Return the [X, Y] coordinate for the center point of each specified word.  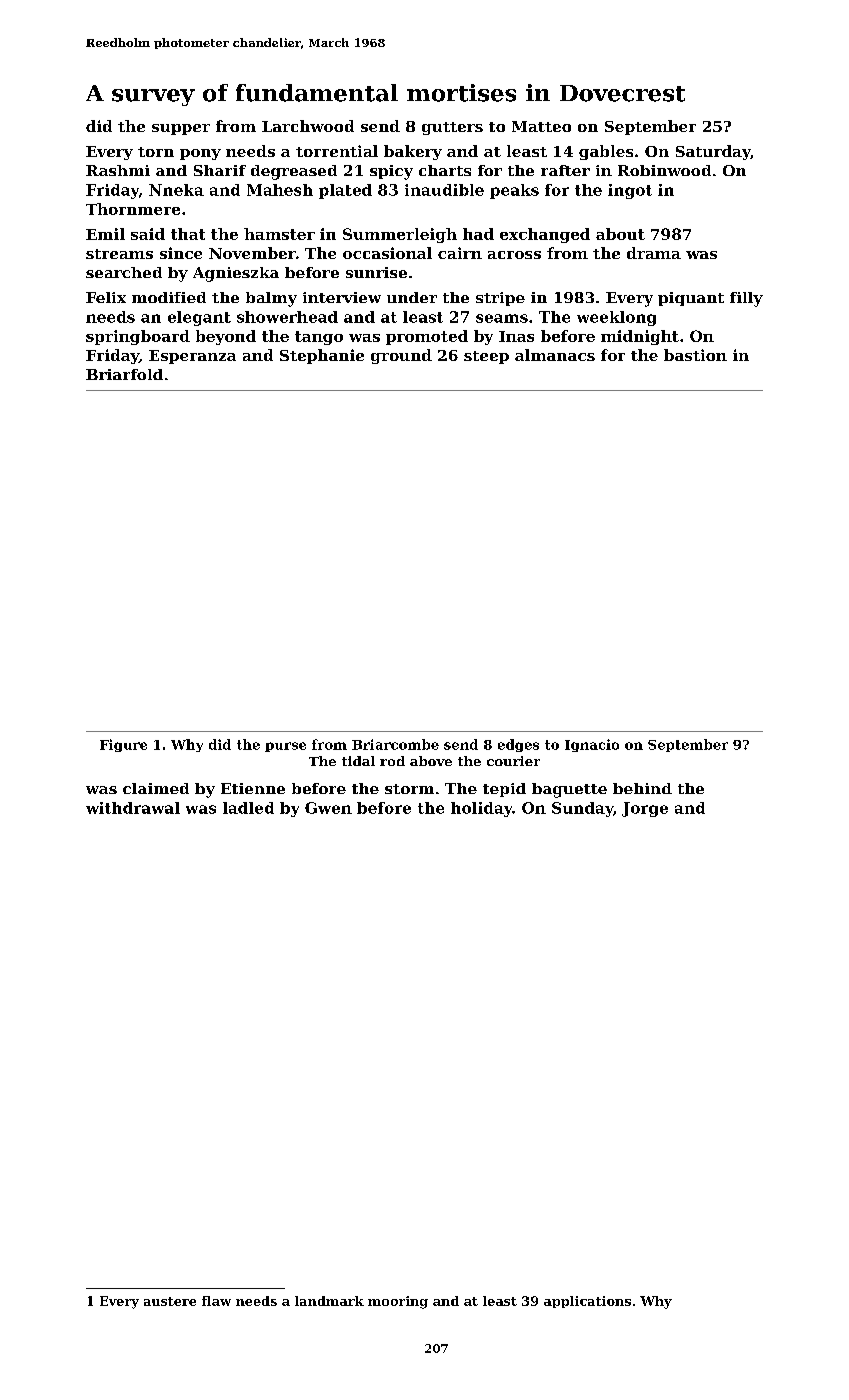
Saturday [713, 152]
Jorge [645, 809]
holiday [482, 809]
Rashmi [118, 170]
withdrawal [133, 808]
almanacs [555, 355]
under [412, 297]
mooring [398, 1302]
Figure [123, 745]
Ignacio [592, 745]
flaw [216, 1301]
